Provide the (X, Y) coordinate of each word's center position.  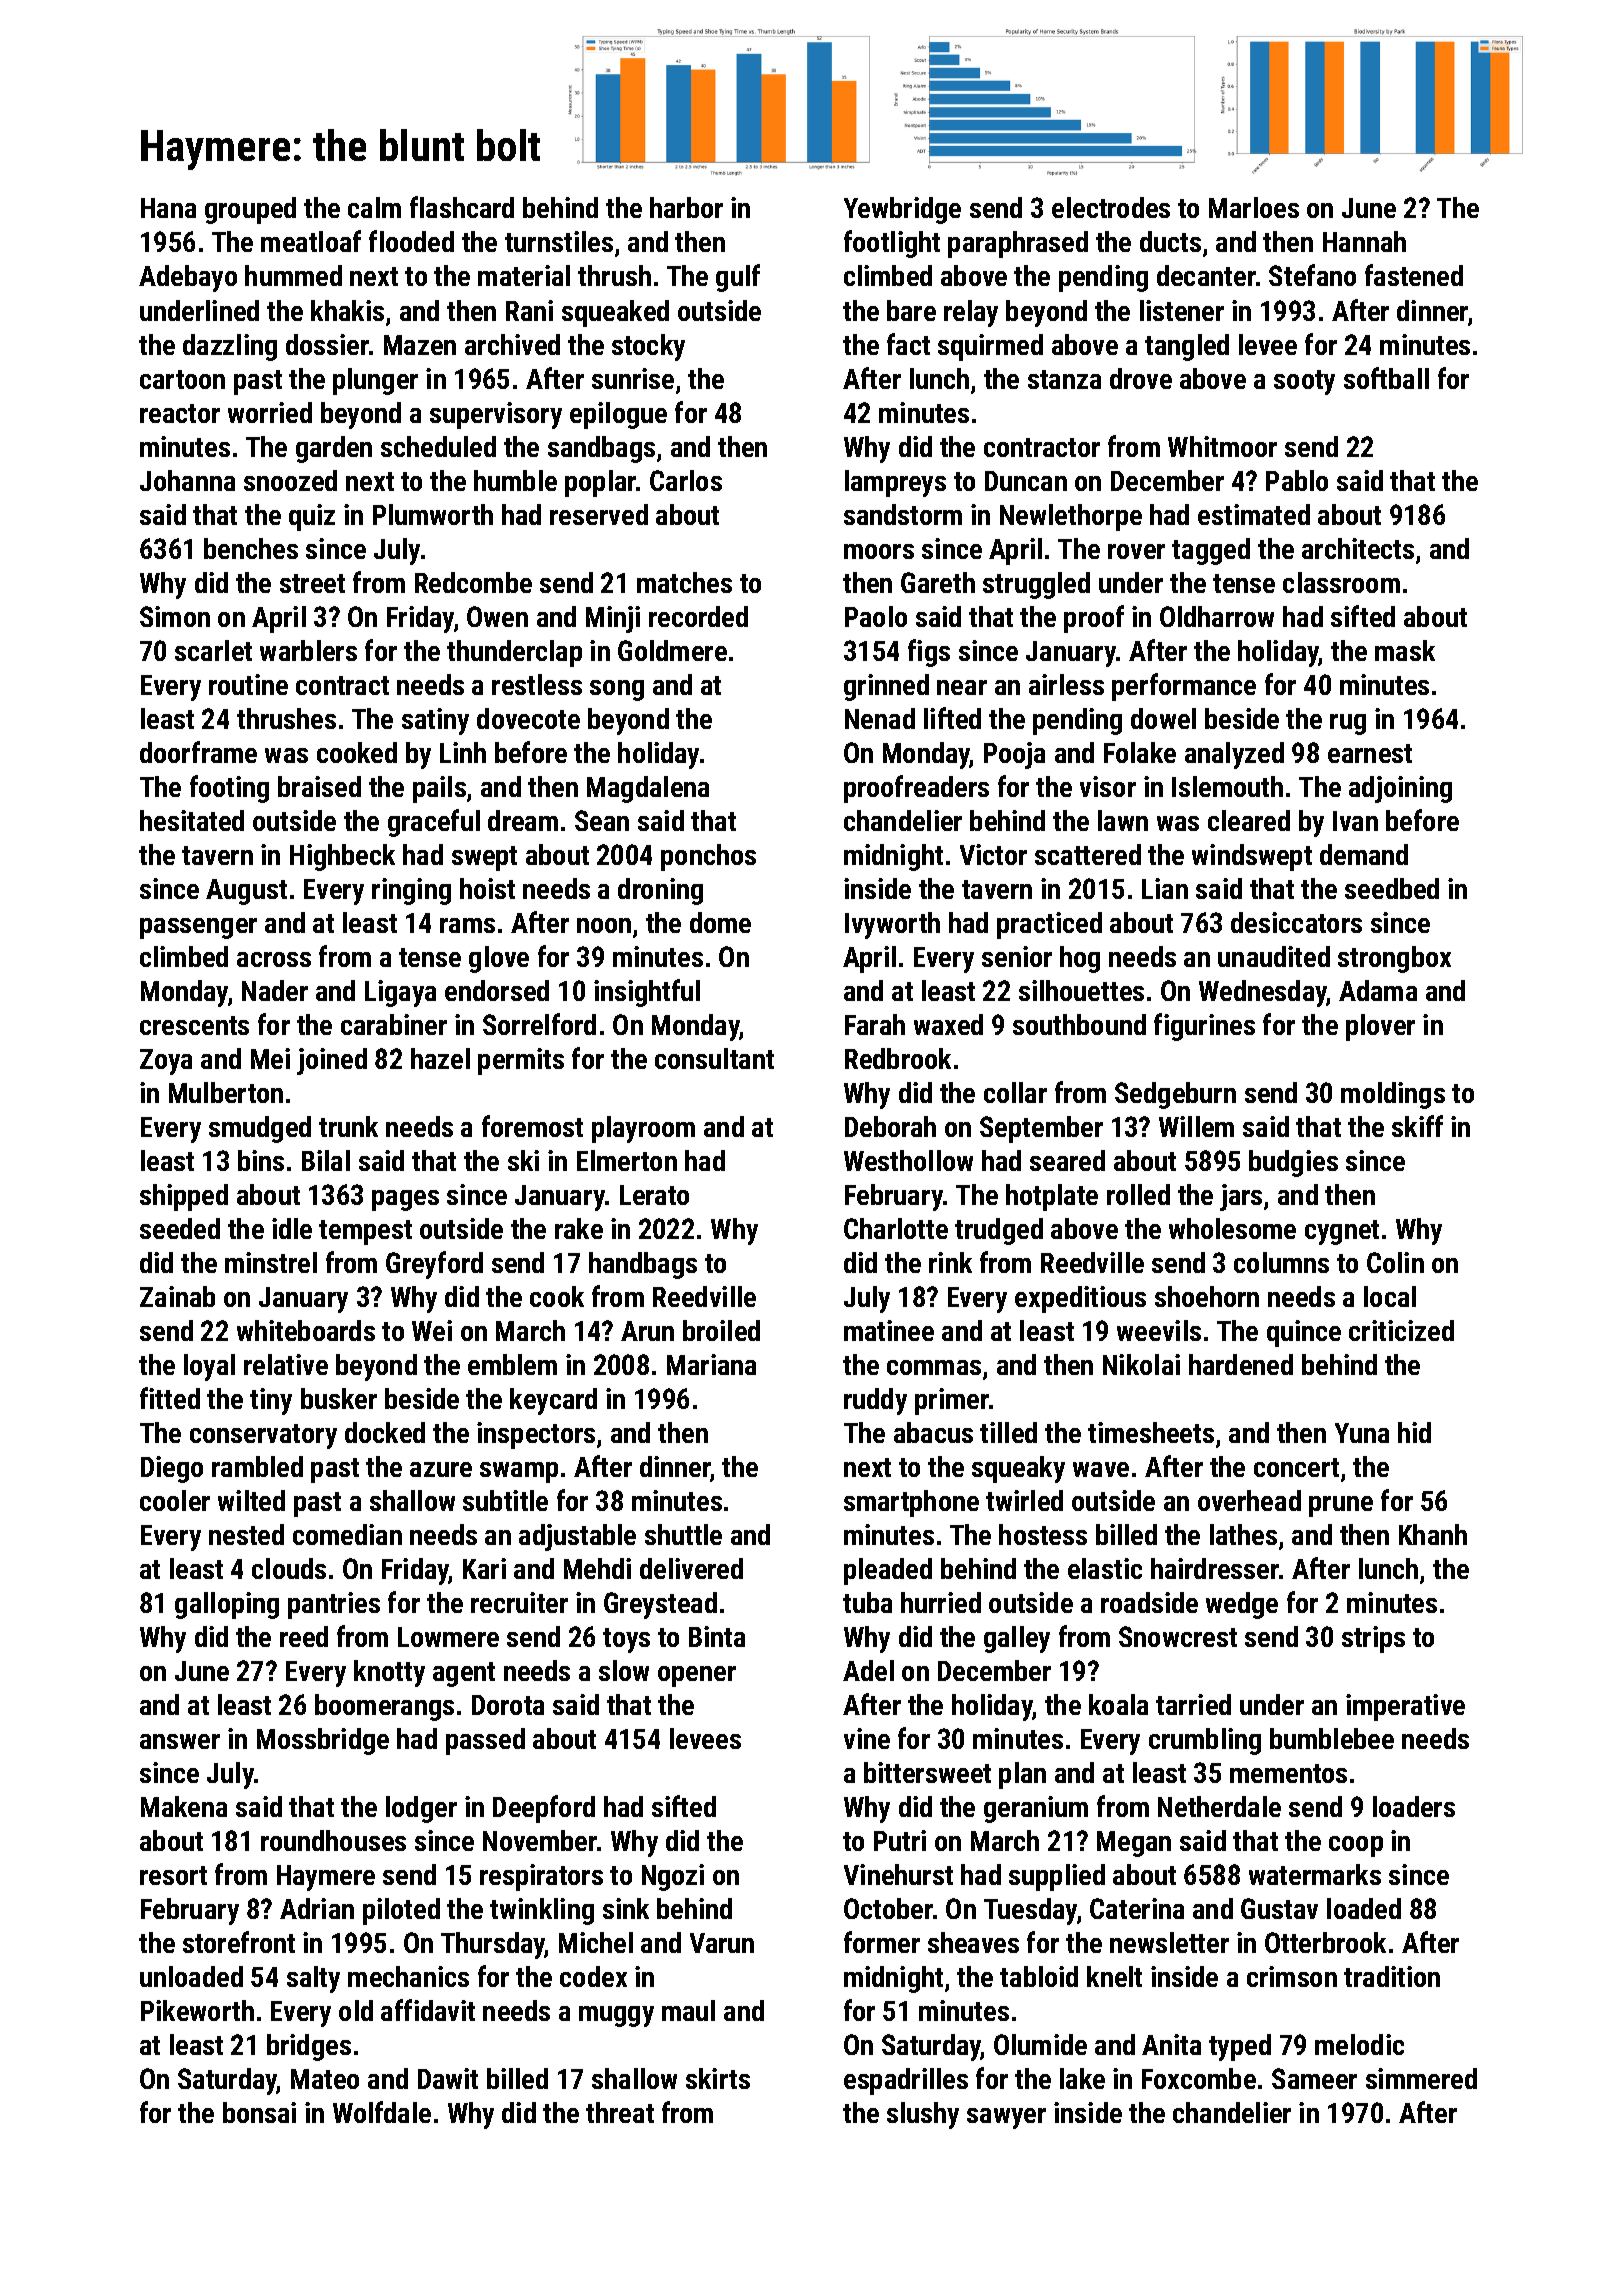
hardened (1241, 1364)
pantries (334, 1605)
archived (512, 344)
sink (626, 1908)
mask (1405, 650)
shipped (184, 1197)
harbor (686, 207)
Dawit (448, 2078)
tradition (1392, 1976)
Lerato (654, 1195)
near (962, 687)
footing (229, 789)
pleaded (888, 1571)
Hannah (1364, 241)
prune (1341, 1506)
